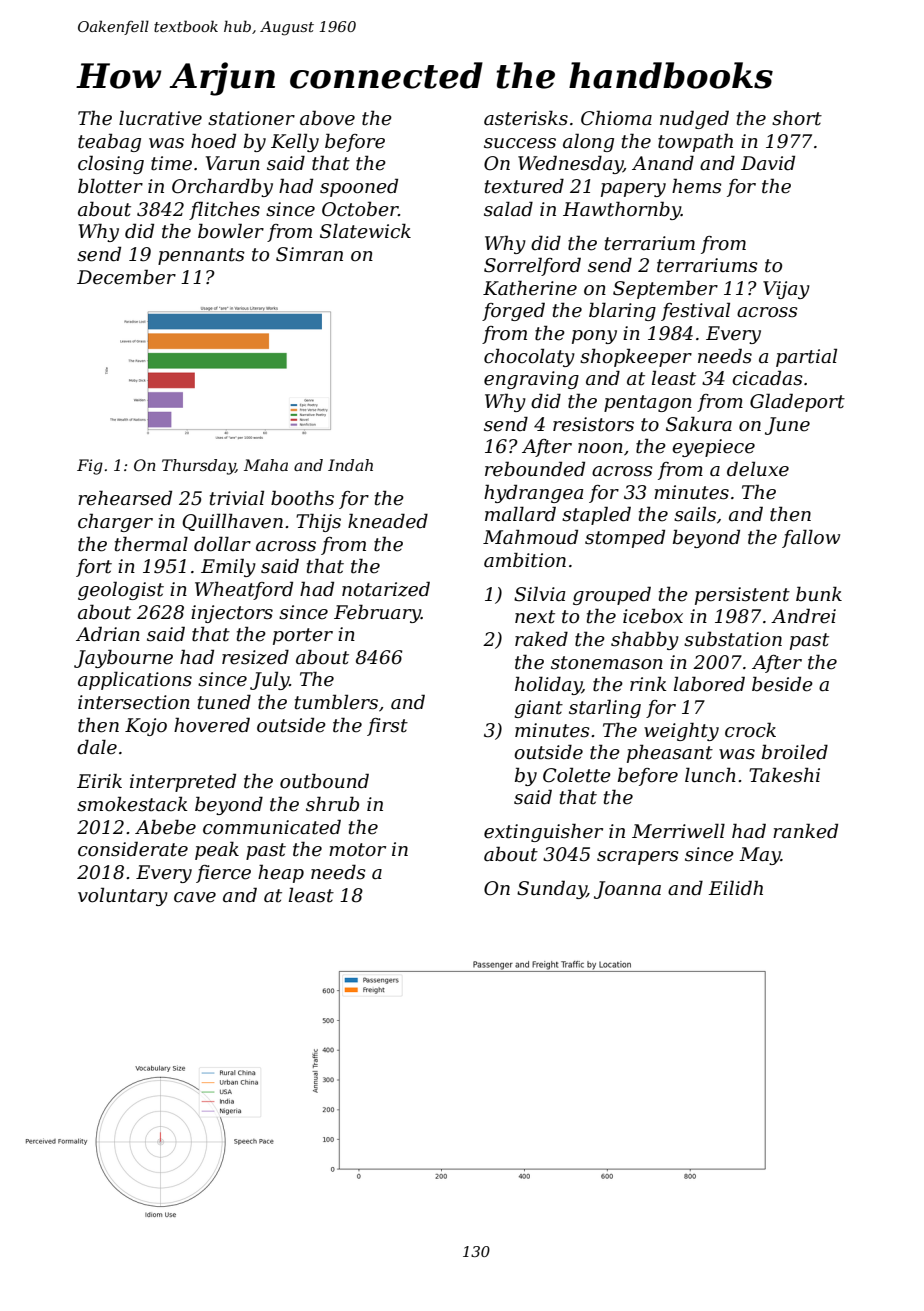 The width and height of the screenshot is (924, 1311). I want to click on tumblers, so click(336, 702).
